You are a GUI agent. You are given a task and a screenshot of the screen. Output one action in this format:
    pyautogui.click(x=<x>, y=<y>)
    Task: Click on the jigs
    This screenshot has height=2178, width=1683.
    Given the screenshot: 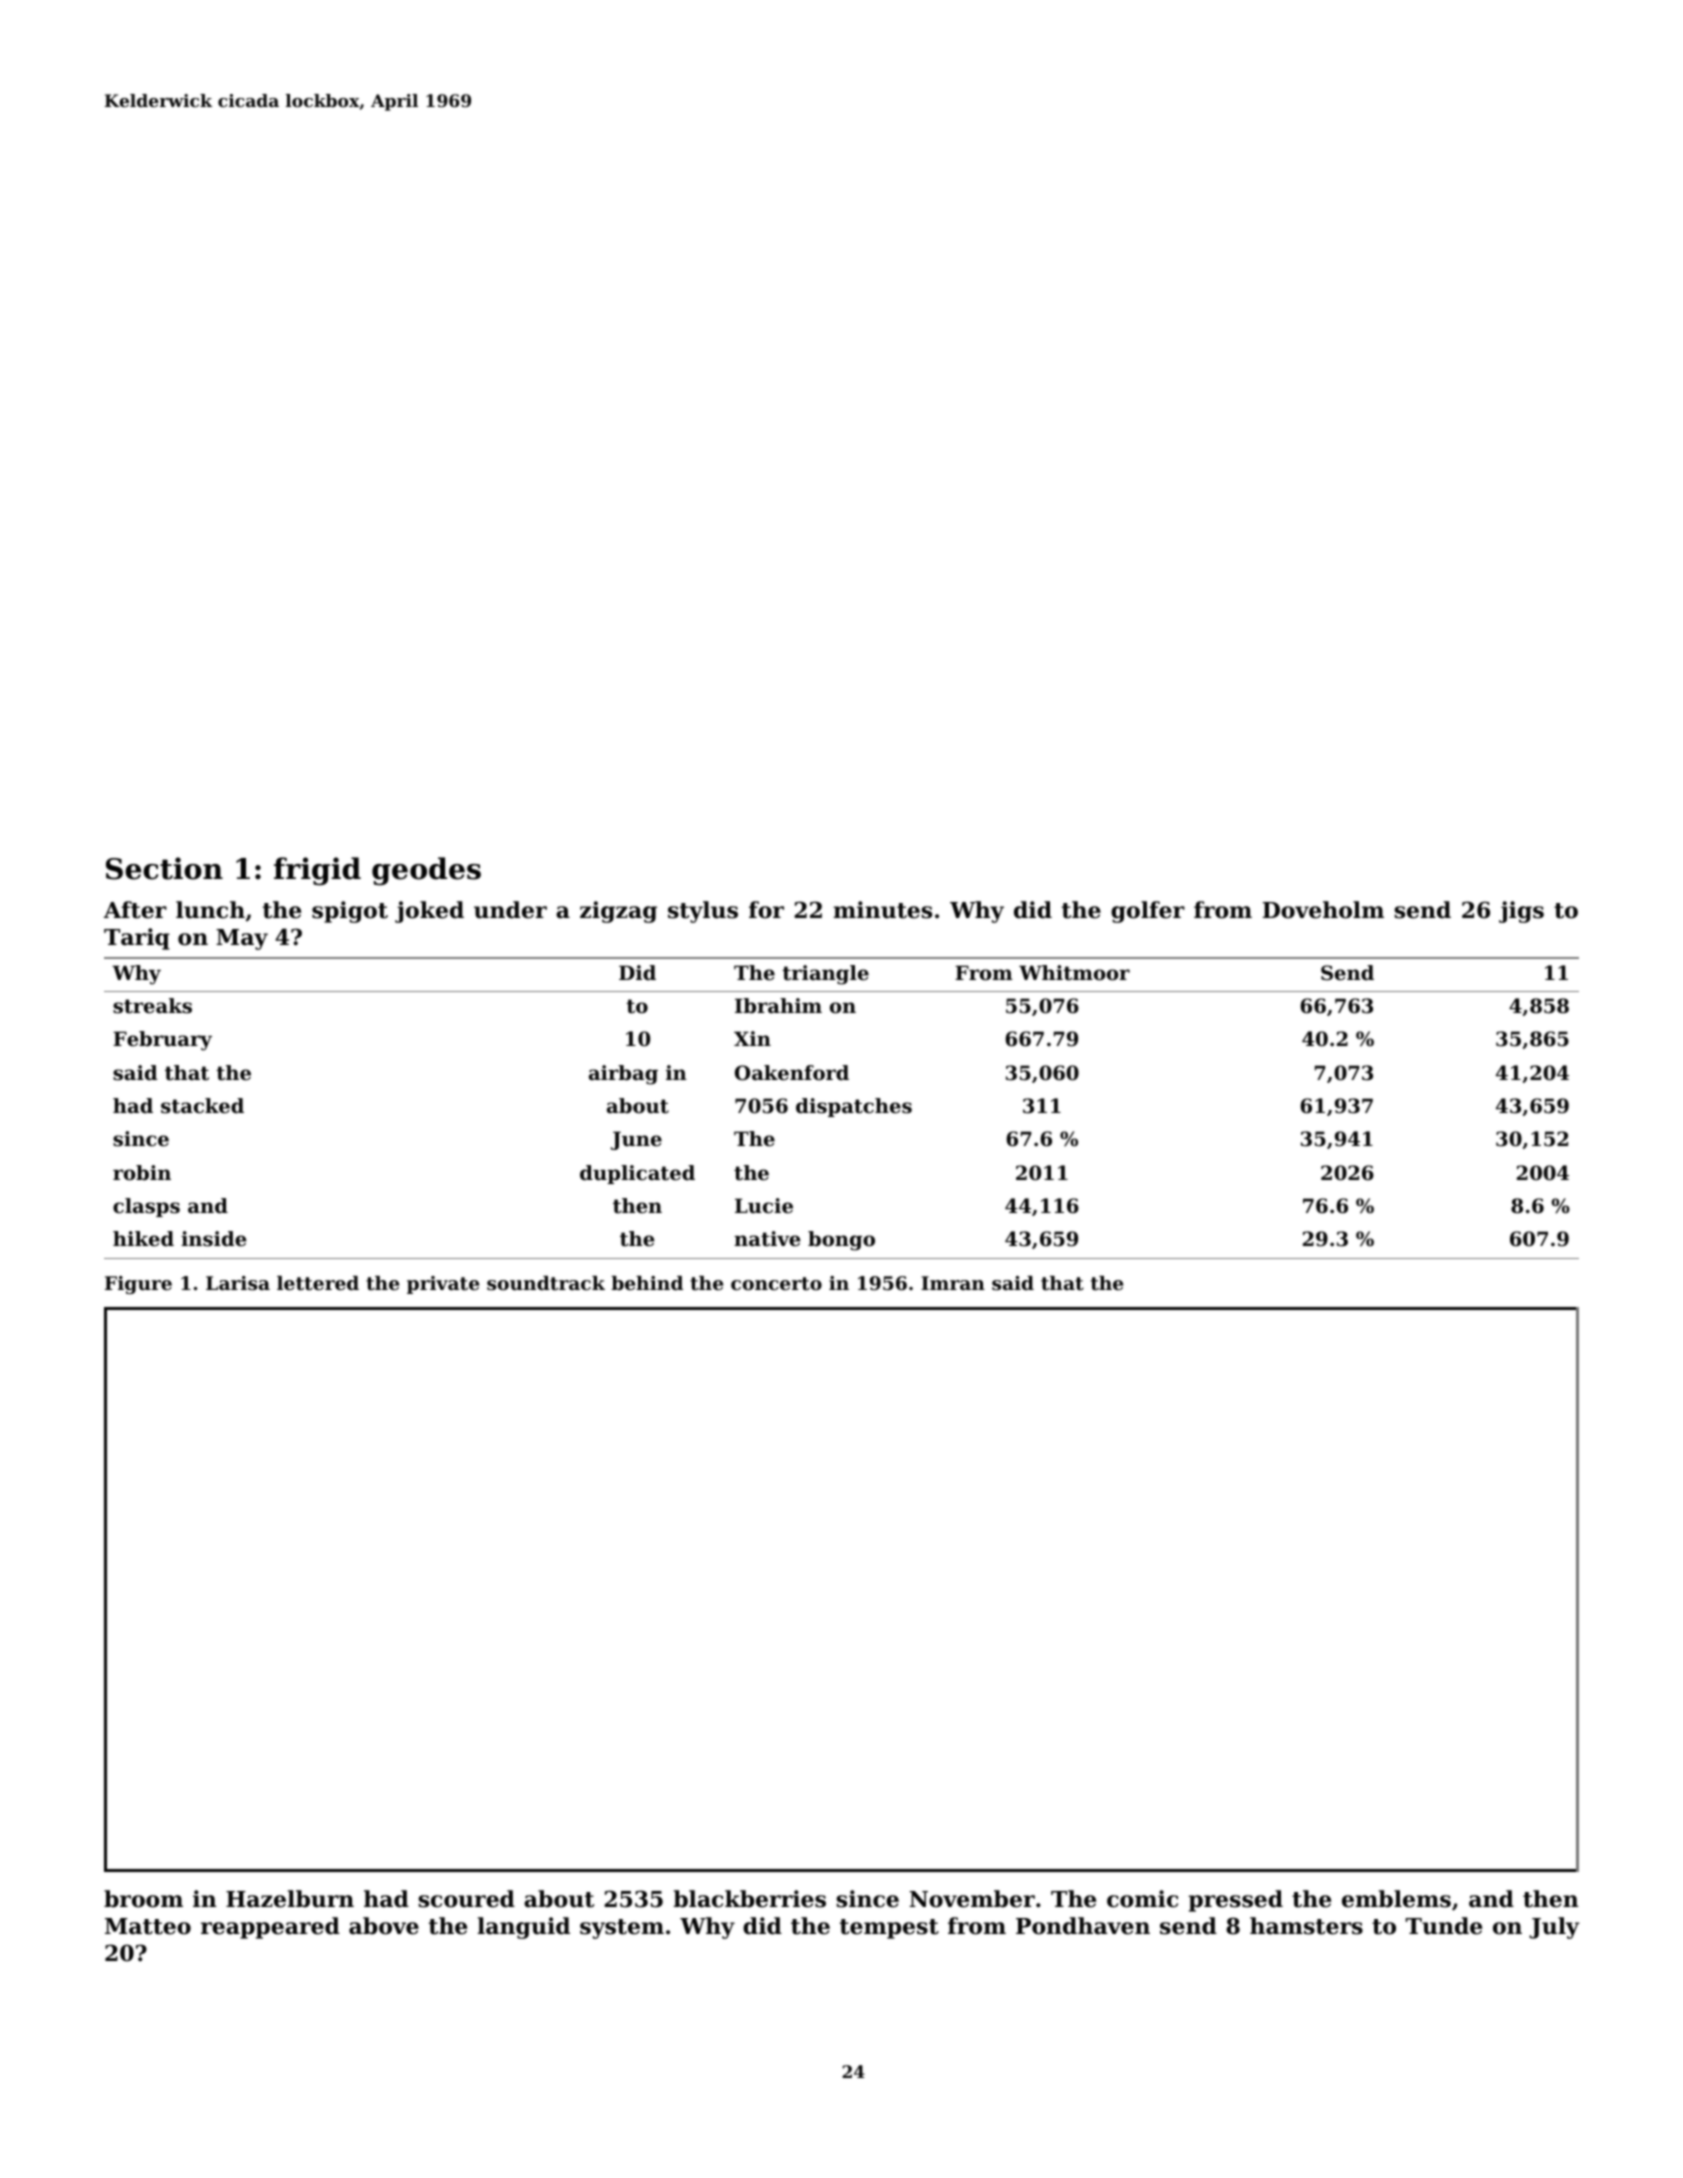 What is the action you would take?
    pyautogui.click(x=1521, y=912)
